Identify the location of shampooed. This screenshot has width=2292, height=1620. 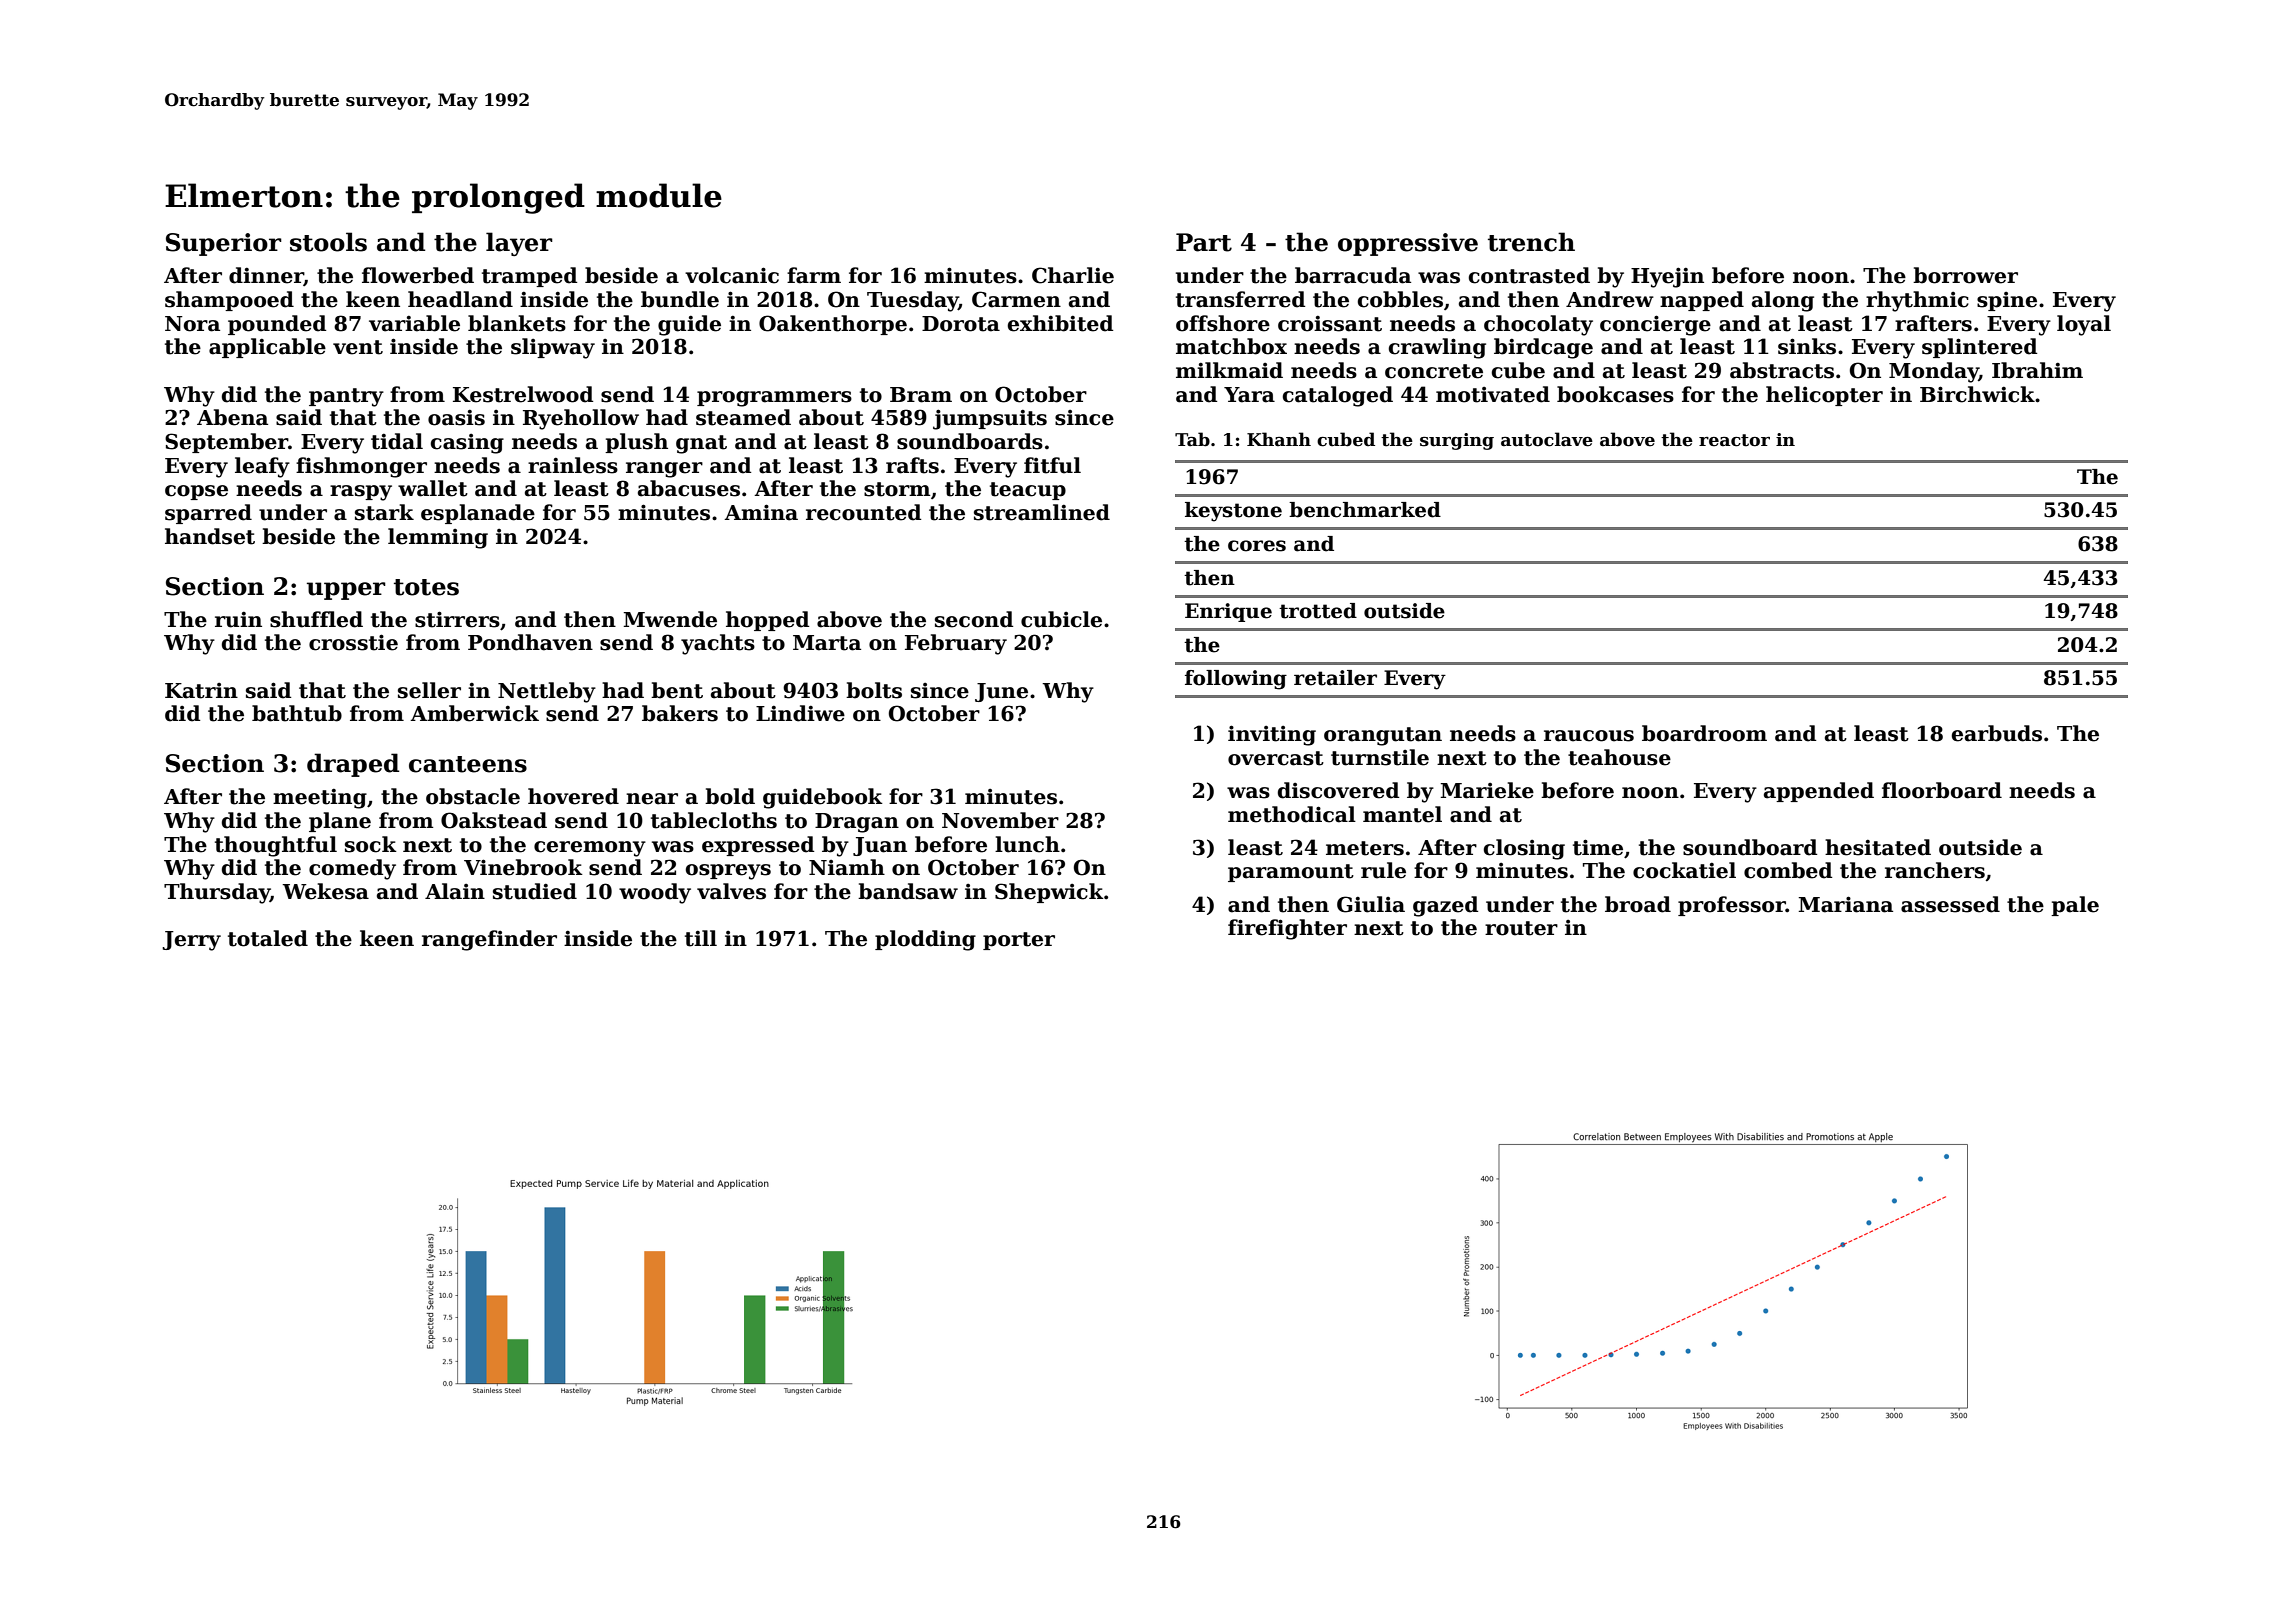
(229, 301).
